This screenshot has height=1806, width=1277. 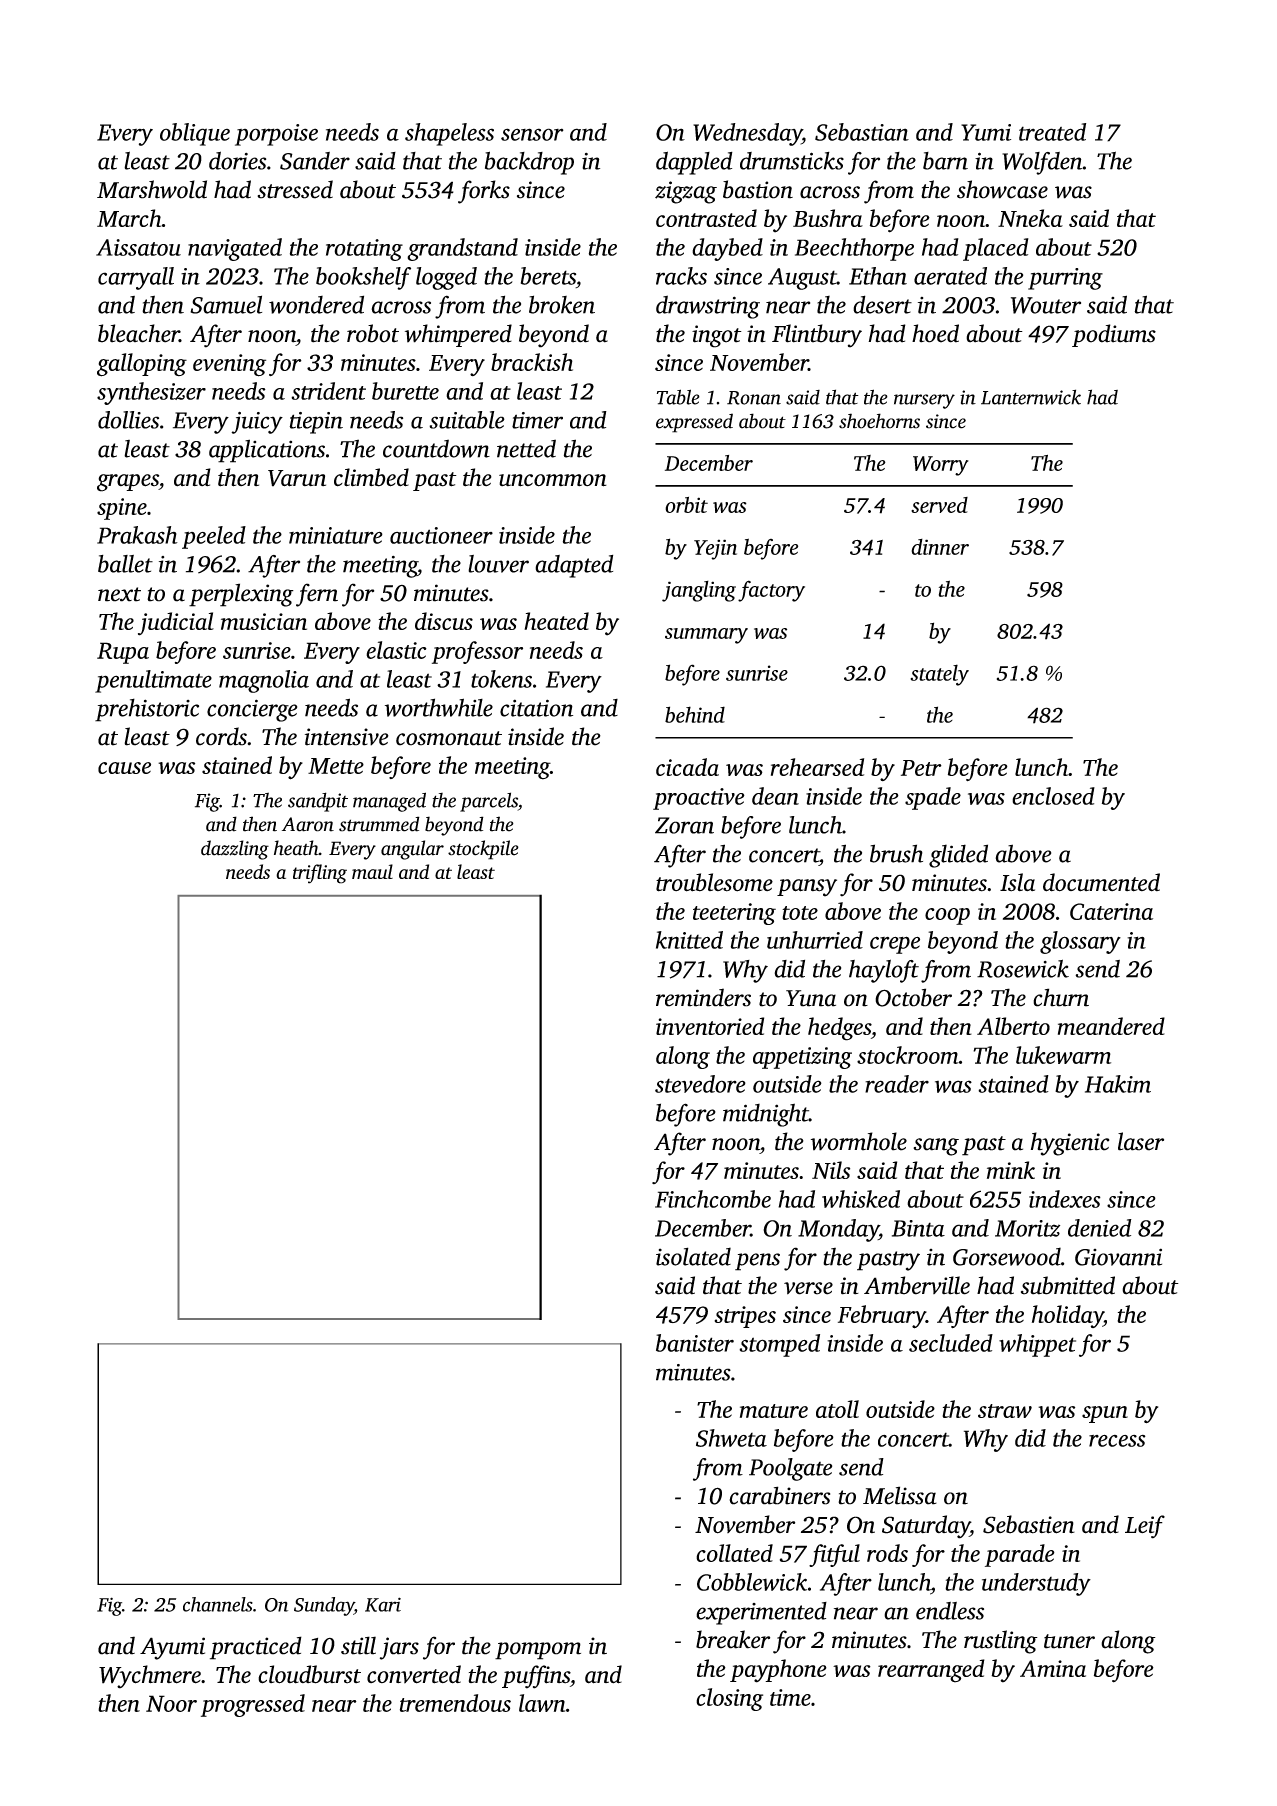 What do you see at coordinates (477, 652) in the screenshot?
I see `professor` at bounding box center [477, 652].
